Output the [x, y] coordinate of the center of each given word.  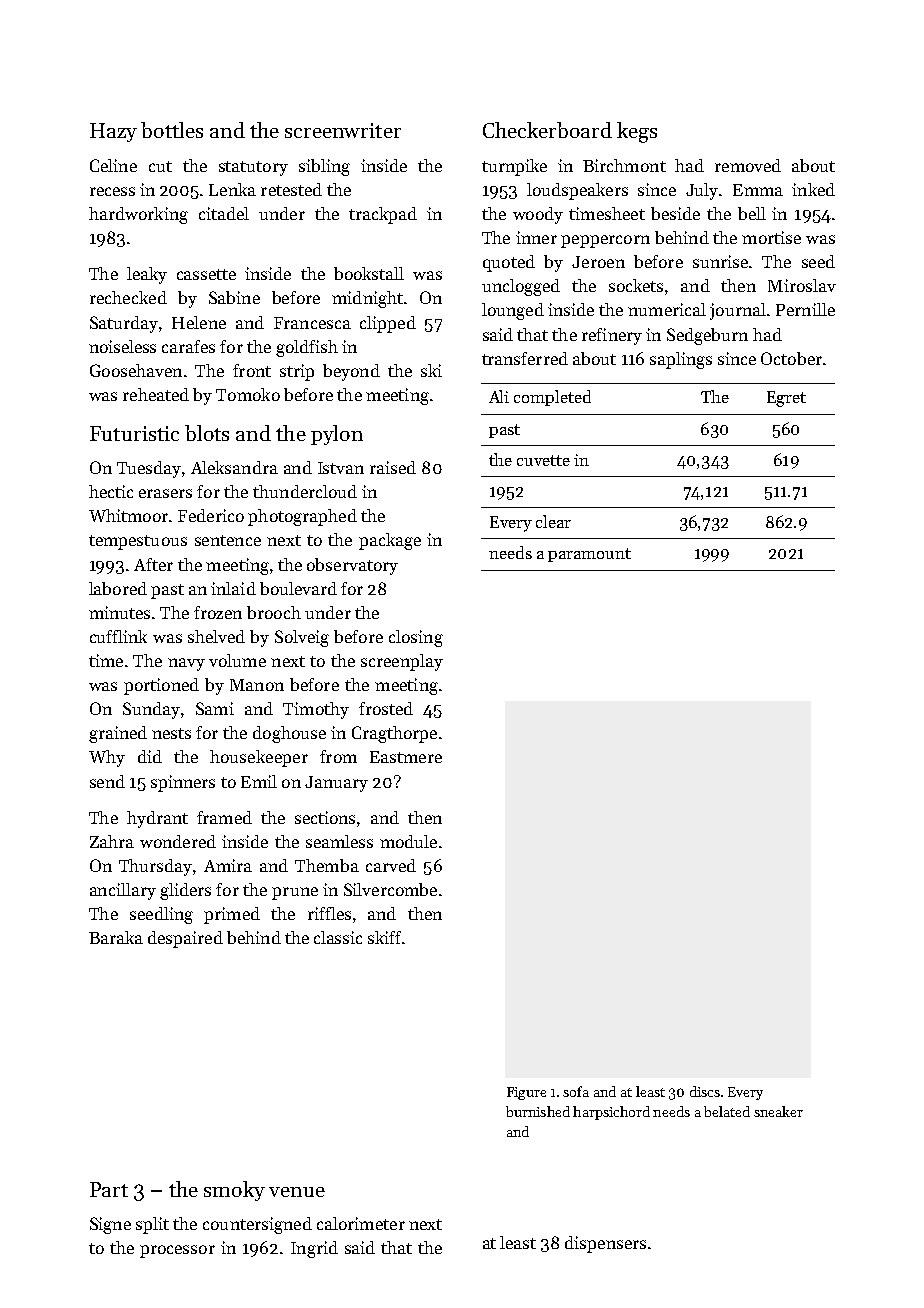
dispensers [605, 1244]
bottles [172, 130]
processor [177, 1251]
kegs [637, 132]
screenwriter [343, 130]
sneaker [778, 1111]
